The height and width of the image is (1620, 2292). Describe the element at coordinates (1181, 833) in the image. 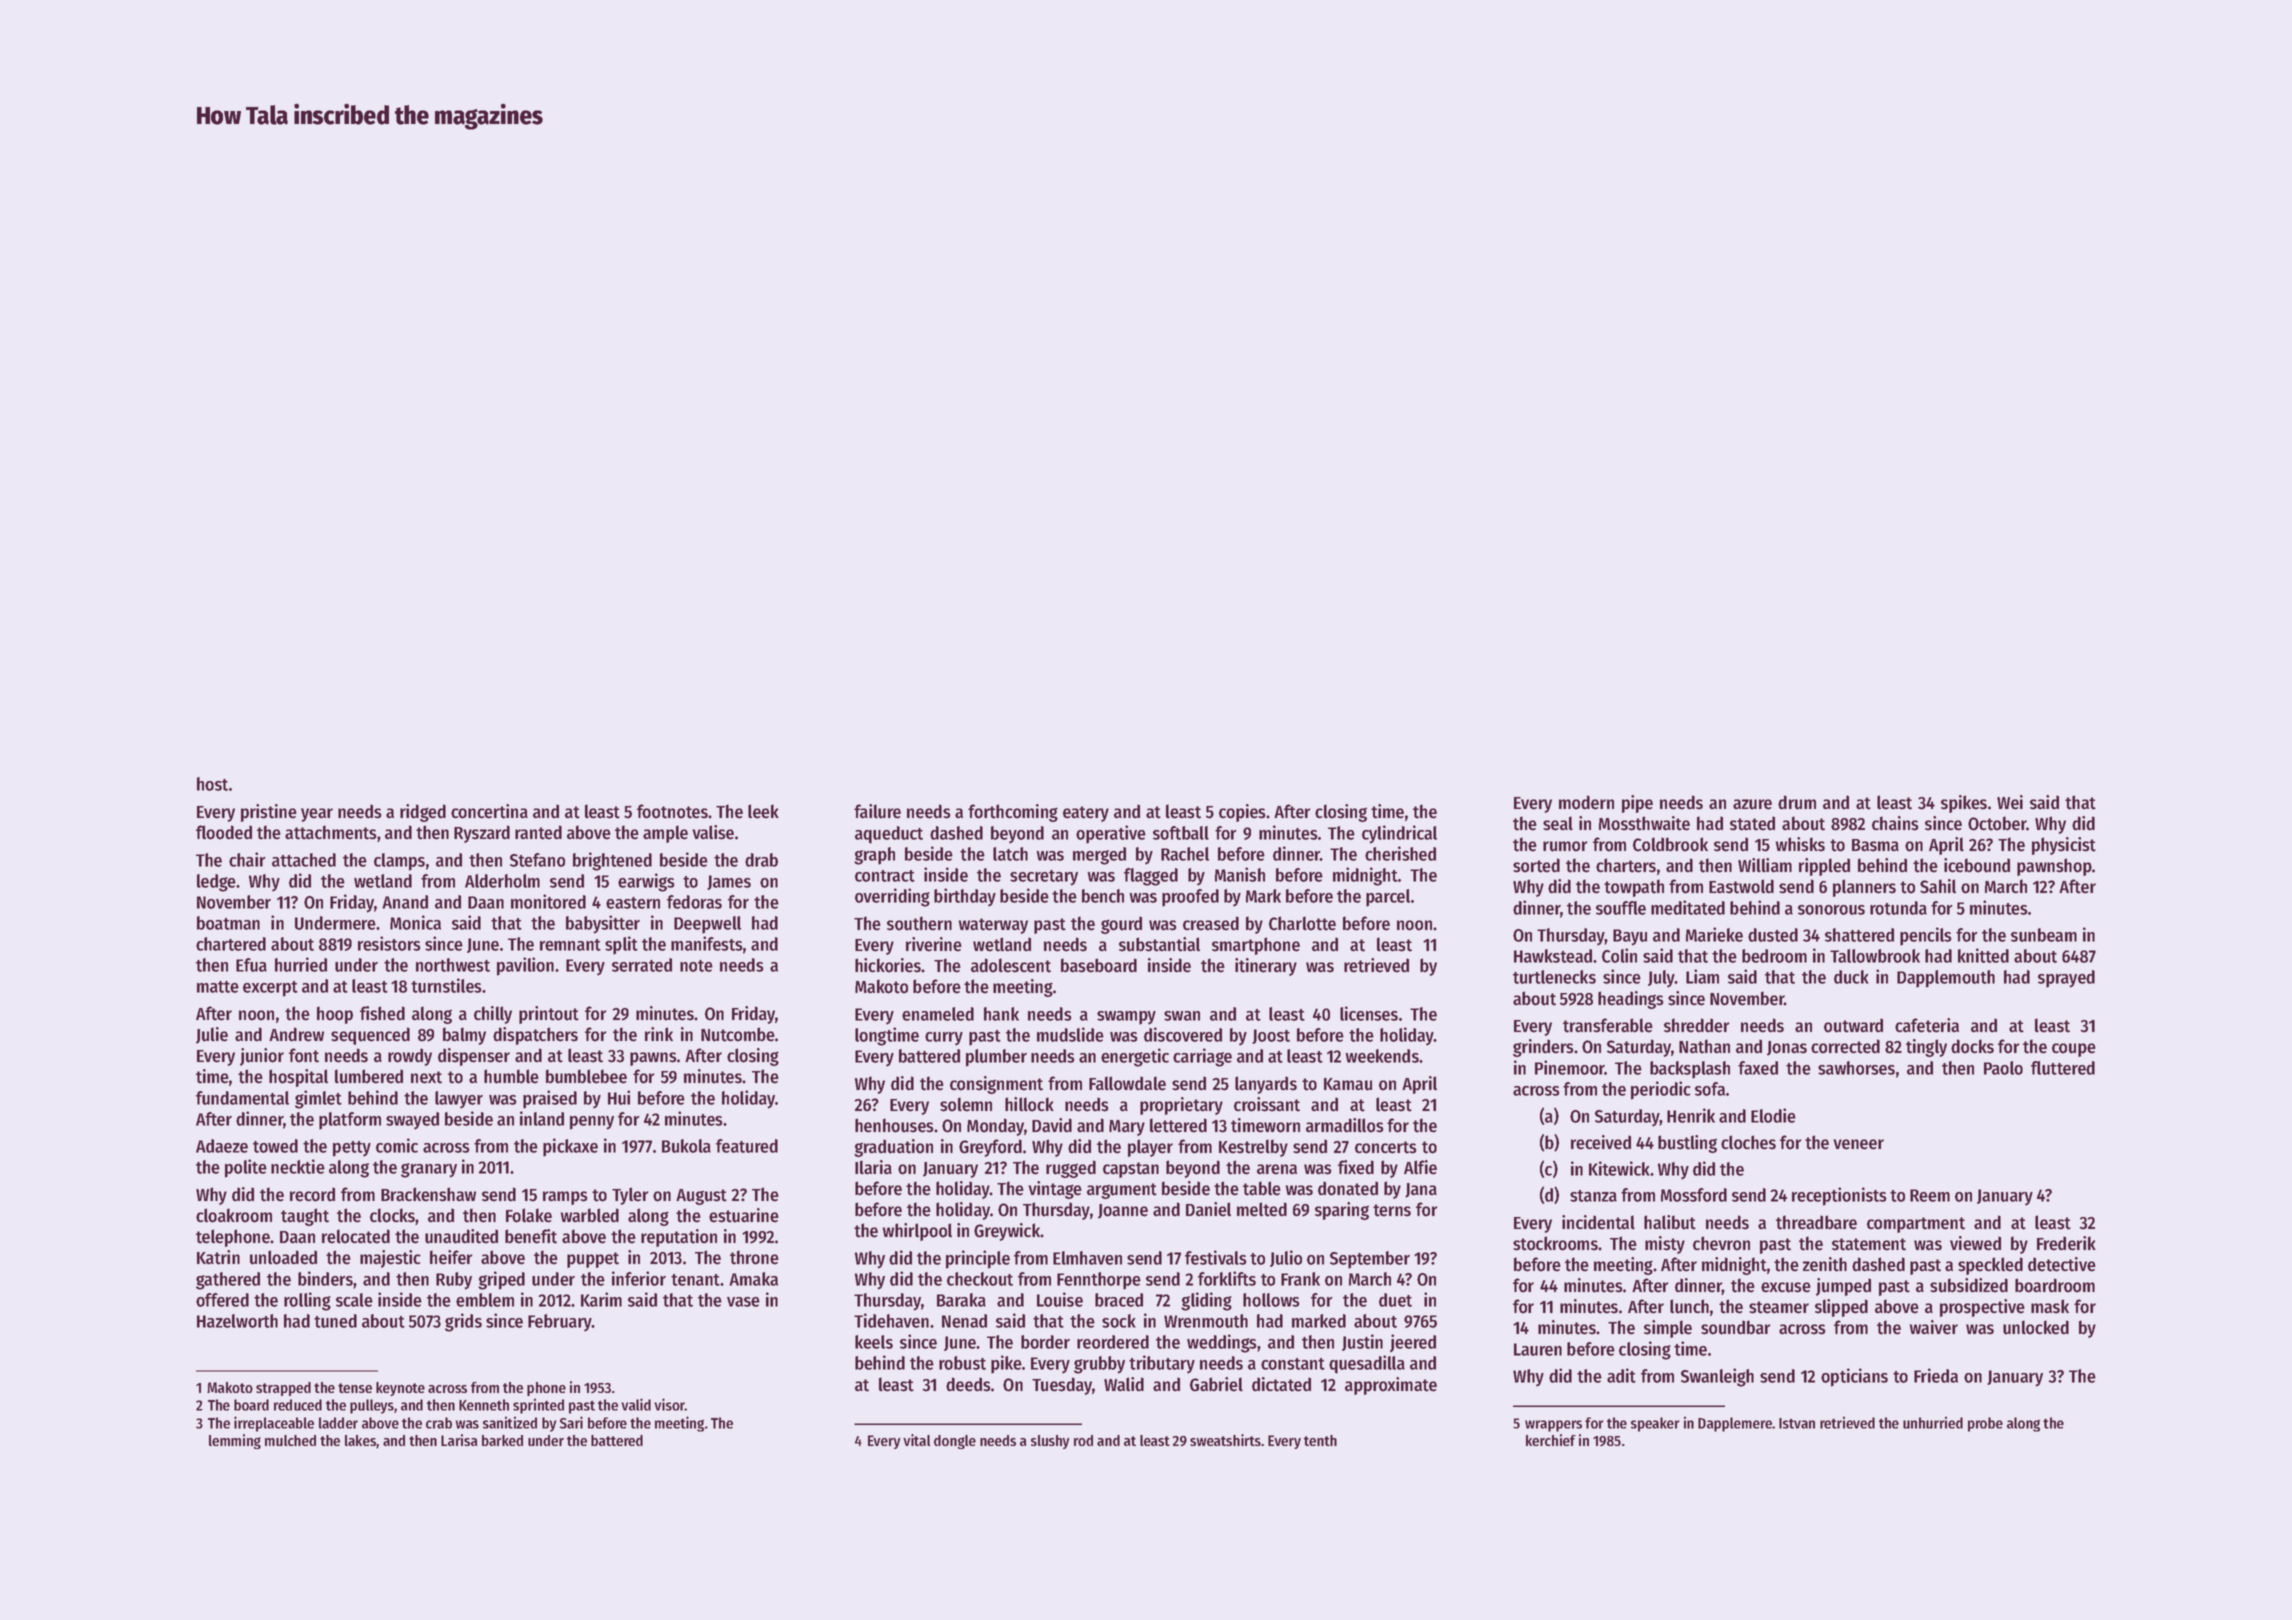

I see `softball` at that location.
